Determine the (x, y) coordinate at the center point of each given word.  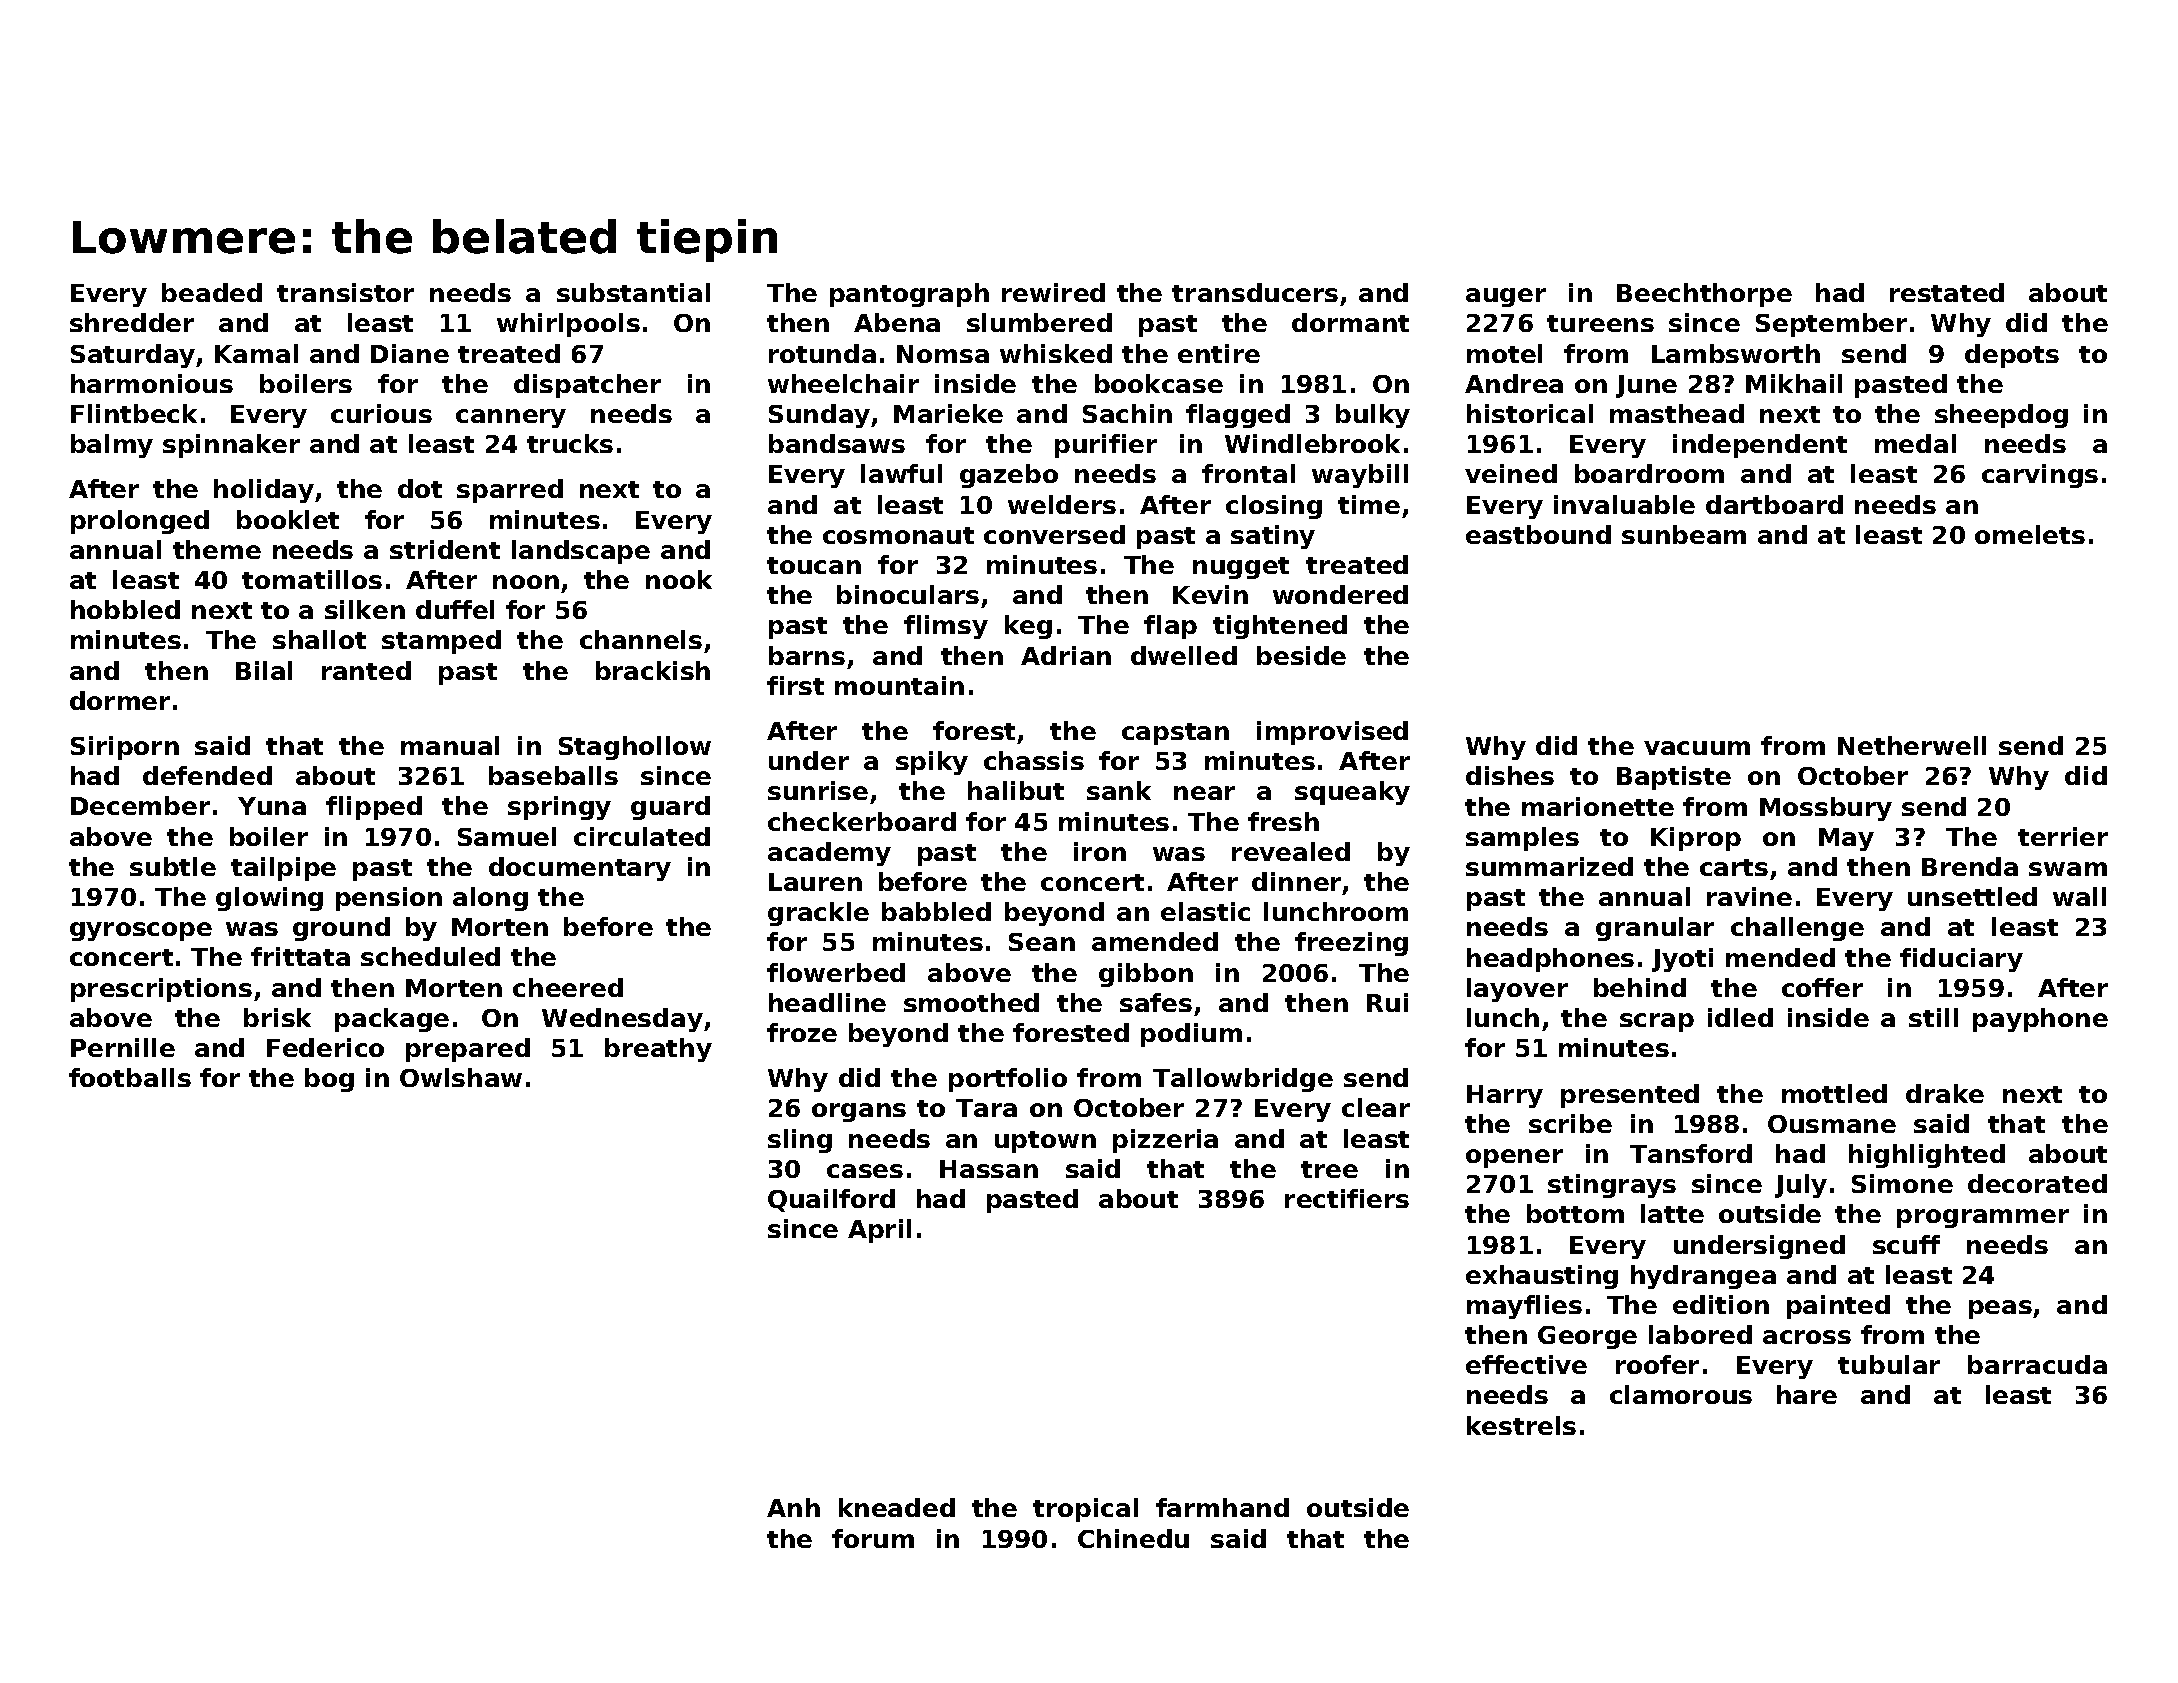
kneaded (897, 1507)
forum (873, 1538)
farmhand (1222, 1507)
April (879, 1231)
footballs (130, 1077)
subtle (173, 866)
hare (1807, 1394)
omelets (2030, 534)
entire (1219, 353)
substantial (633, 292)
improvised (1332, 733)
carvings (2040, 476)
